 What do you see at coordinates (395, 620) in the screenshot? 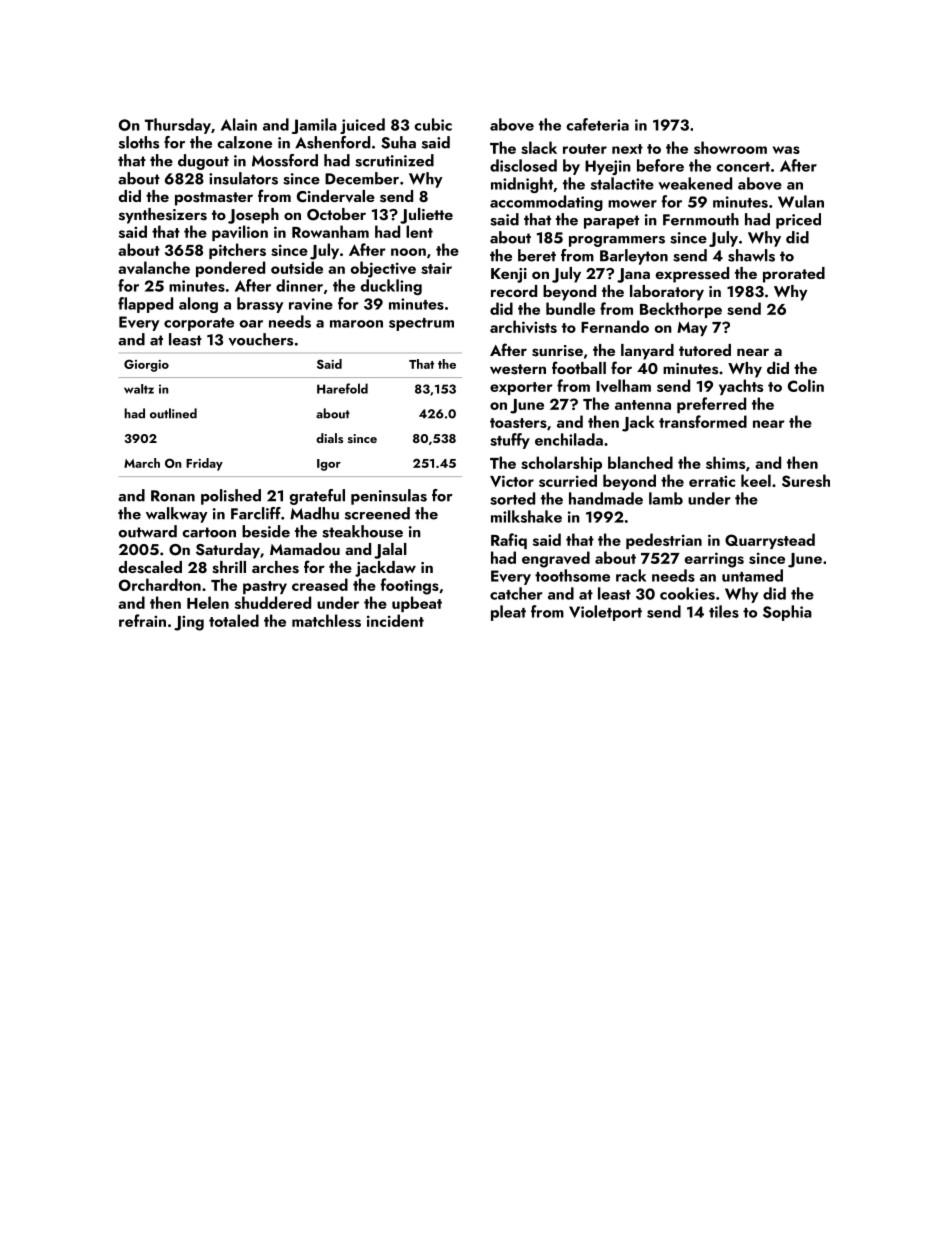
I see `incident` at bounding box center [395, 620].
